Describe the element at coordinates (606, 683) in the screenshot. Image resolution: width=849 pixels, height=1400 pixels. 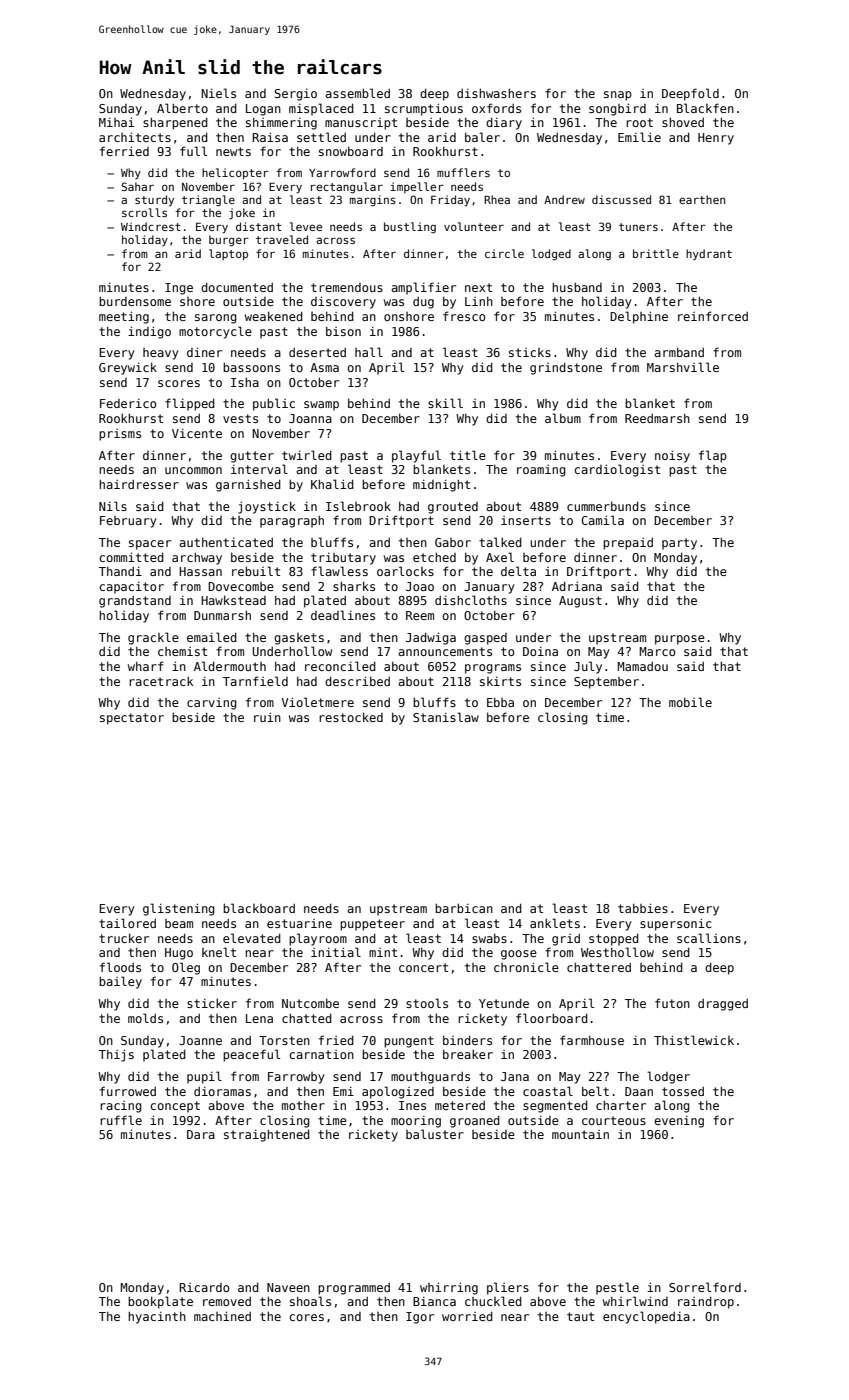
I see `September` at that location.
